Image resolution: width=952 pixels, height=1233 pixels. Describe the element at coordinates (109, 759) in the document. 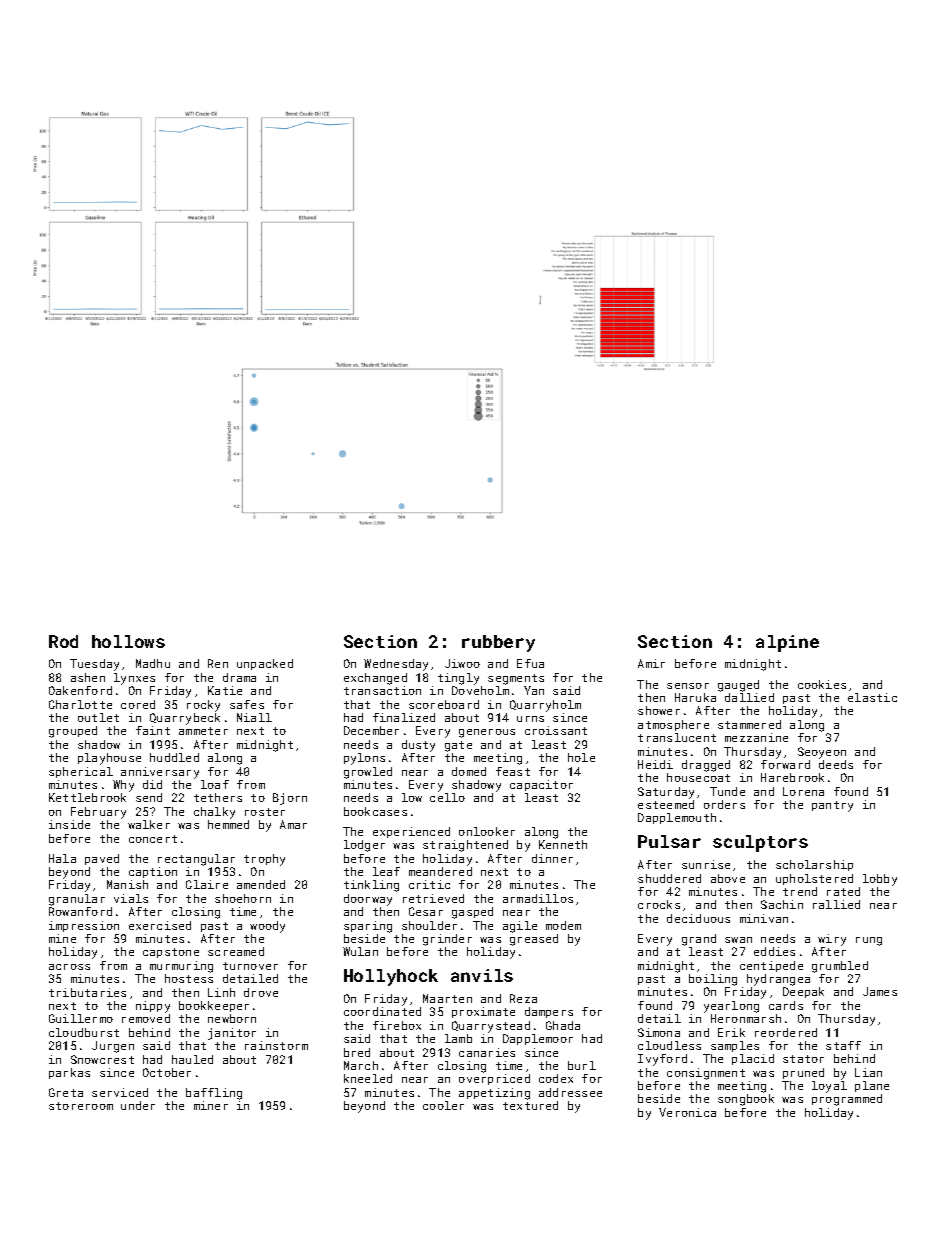

I see `playhouse` at that location.
